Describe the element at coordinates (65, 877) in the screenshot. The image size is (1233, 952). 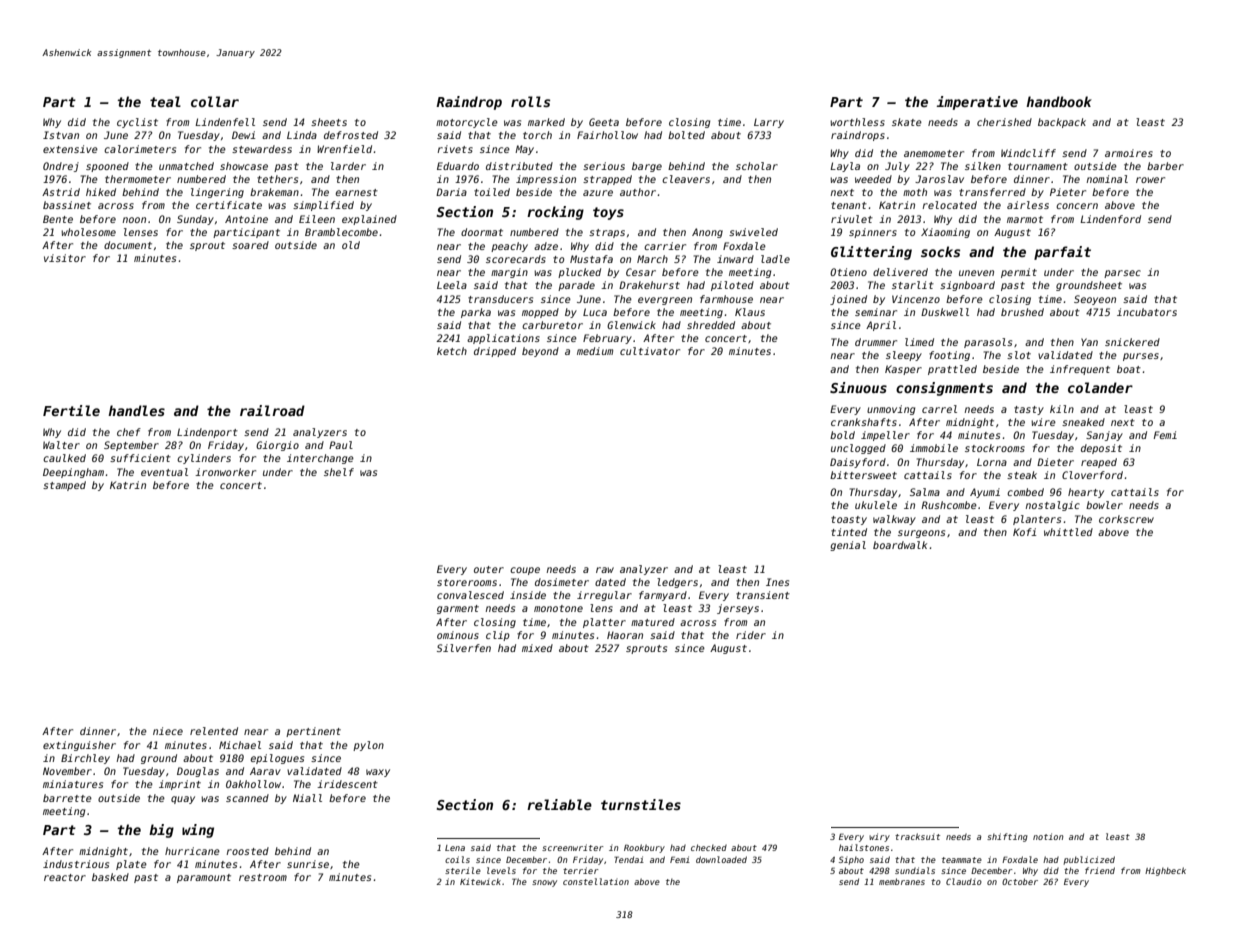
I see `reactor` at that location.
